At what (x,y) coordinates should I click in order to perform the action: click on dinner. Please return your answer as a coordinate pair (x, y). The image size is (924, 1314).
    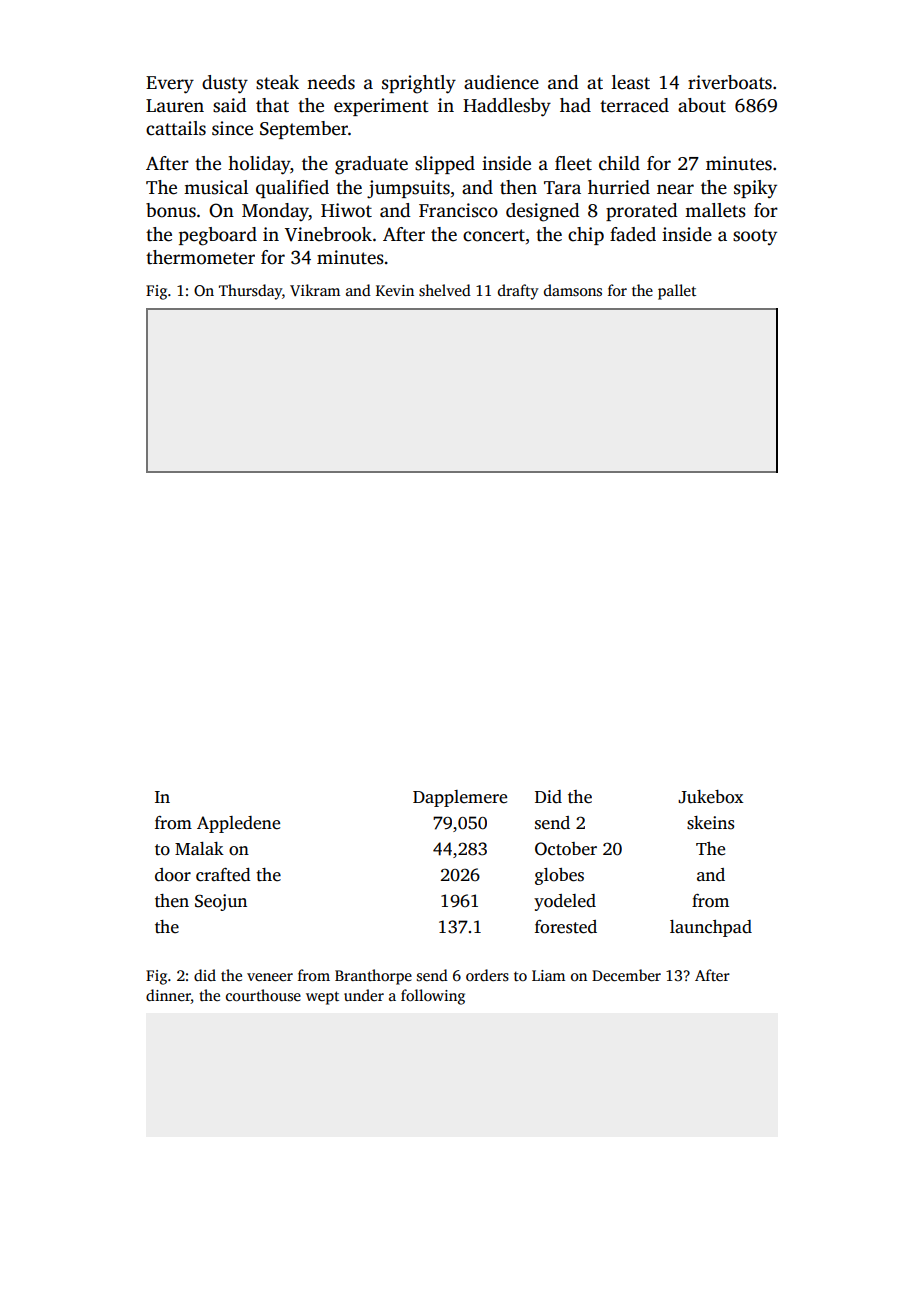
    Looking at the image, I should click on (168, 995).
